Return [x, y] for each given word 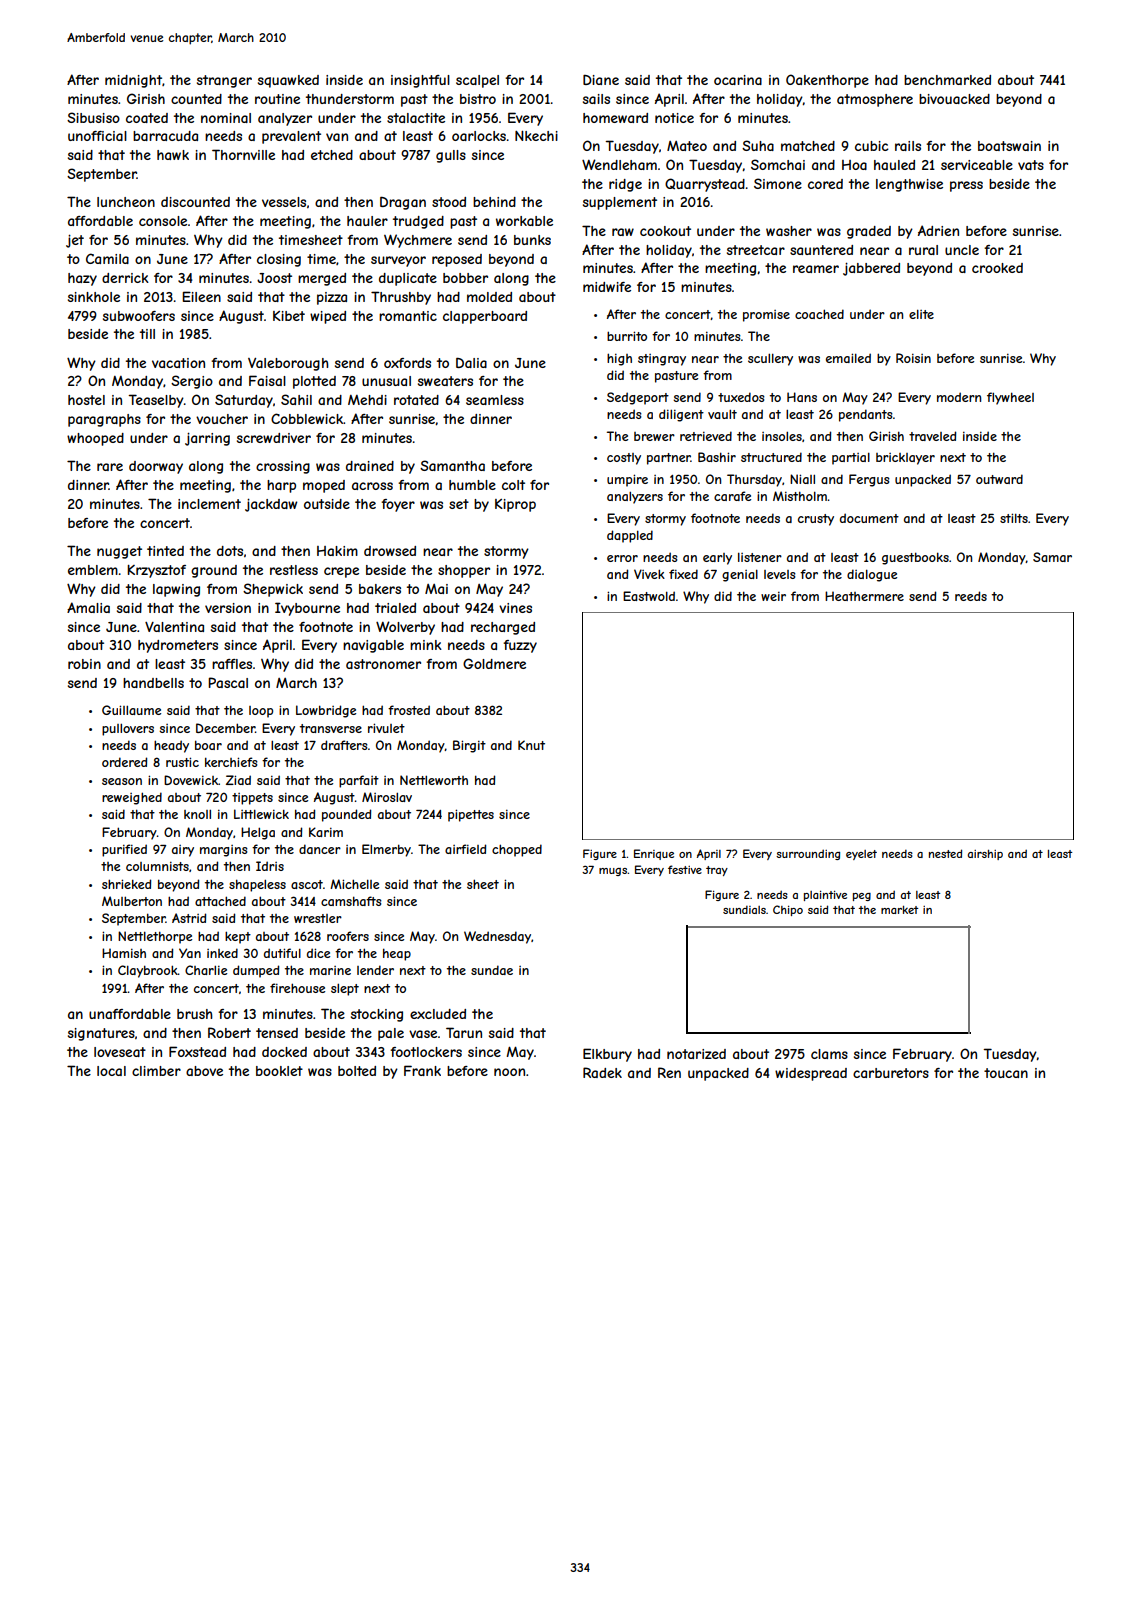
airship [985, 855]
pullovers [128, 730]
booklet [279, 1071]
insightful [420, 81]
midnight [133, 81]
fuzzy [520, 646]
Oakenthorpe [827, 81]
